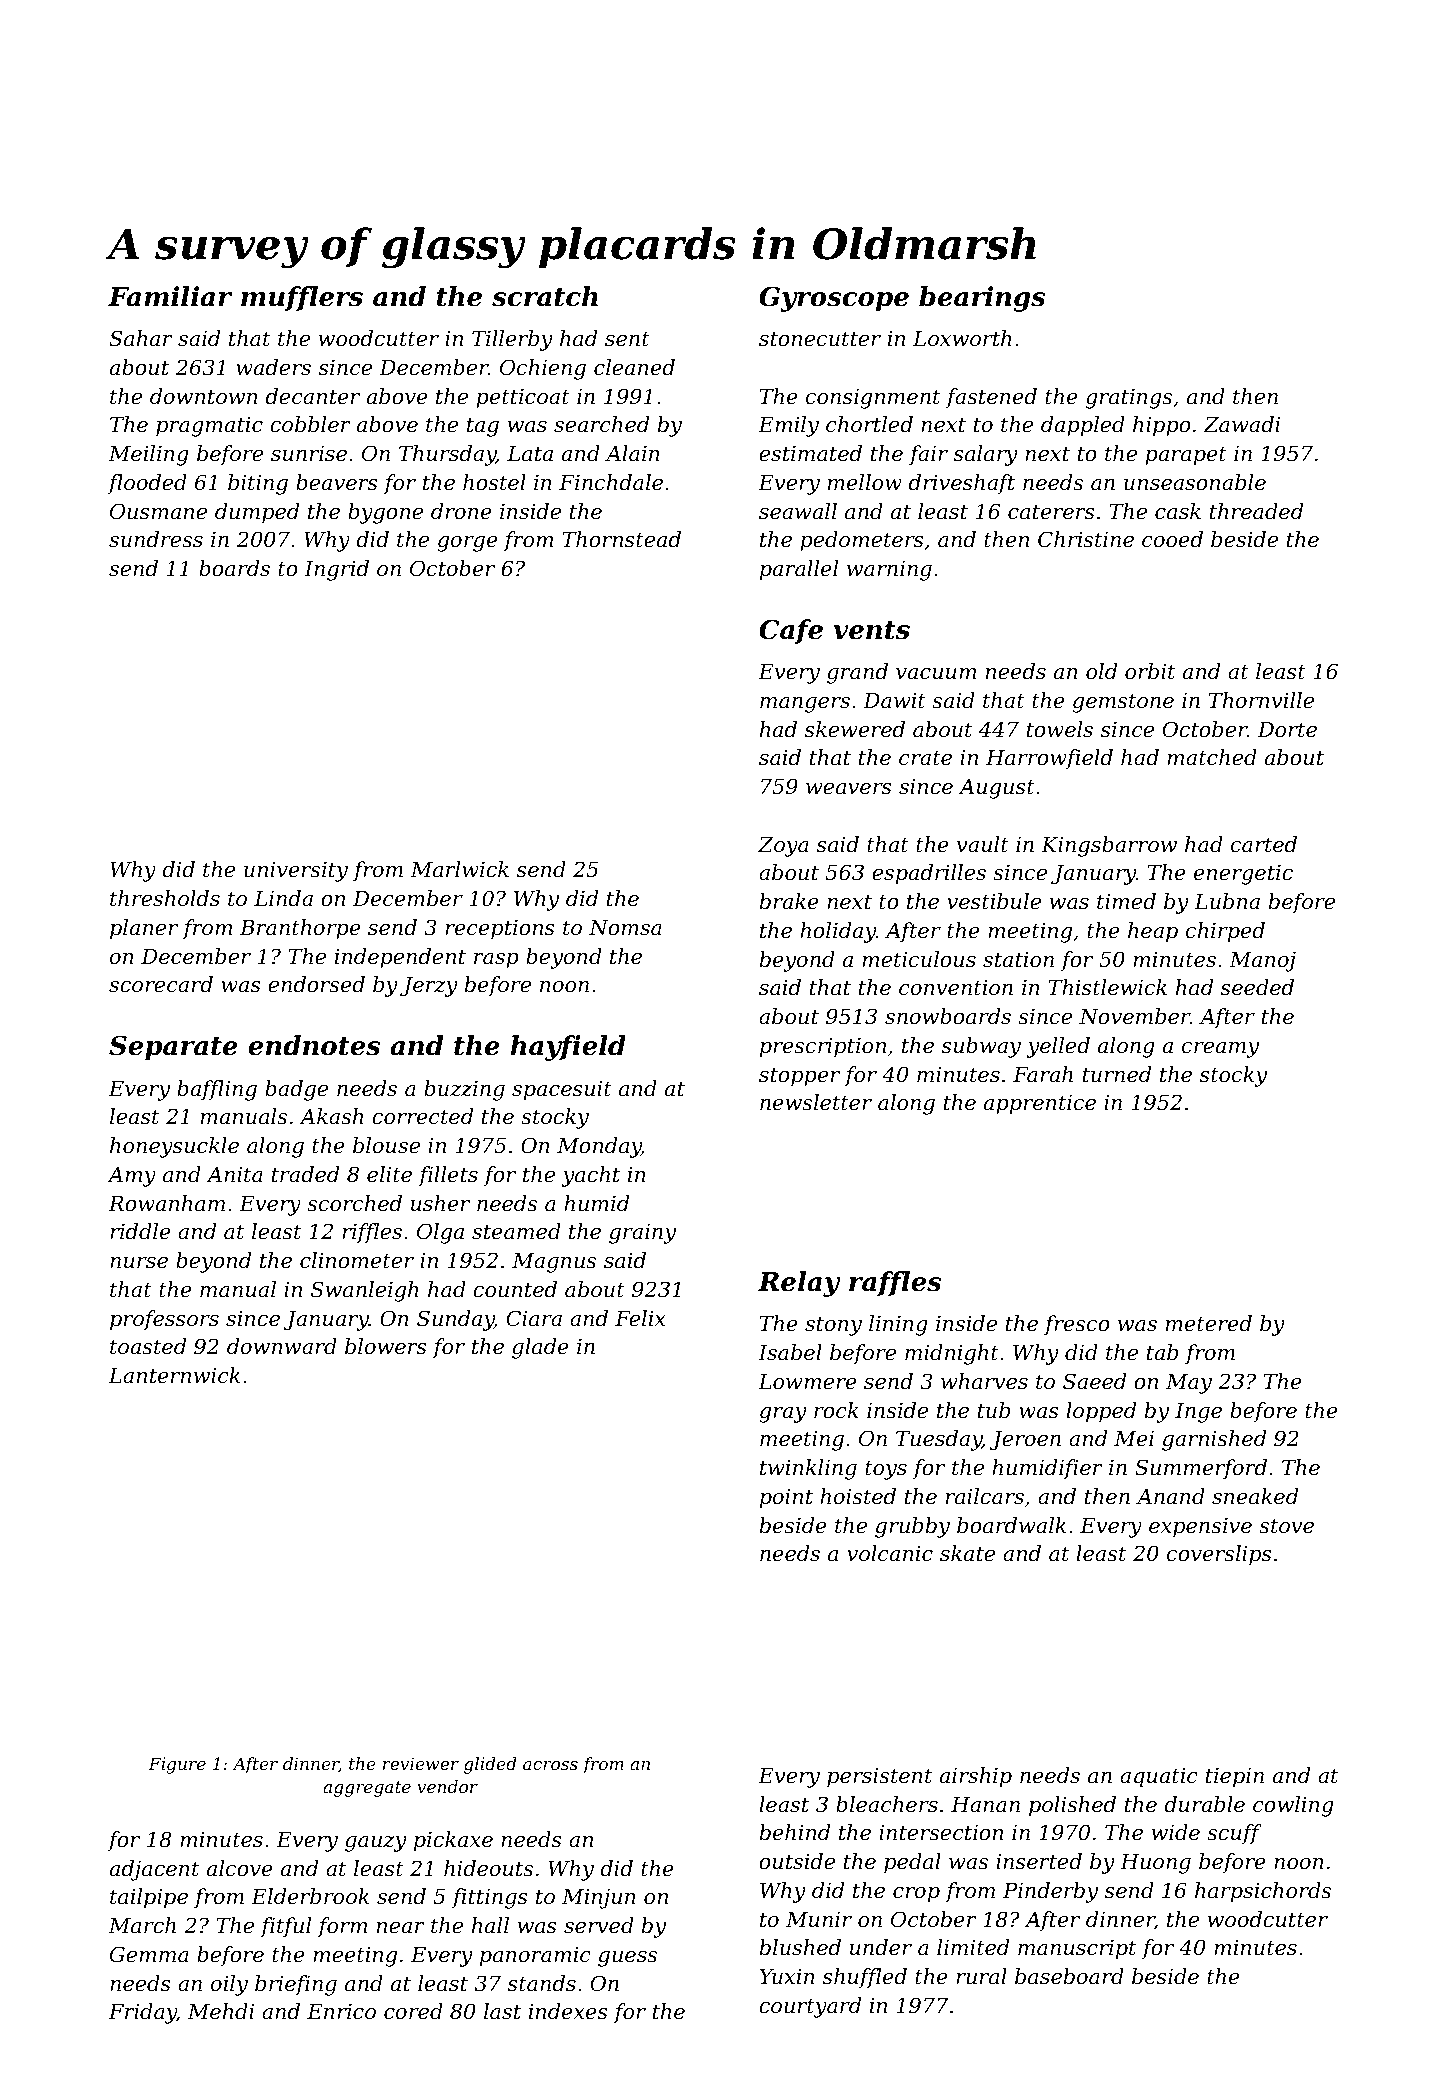 Image resolution: width=1450 pixels, height=2100 pixels. I want to click on Jerzy, so click(429, 987).
